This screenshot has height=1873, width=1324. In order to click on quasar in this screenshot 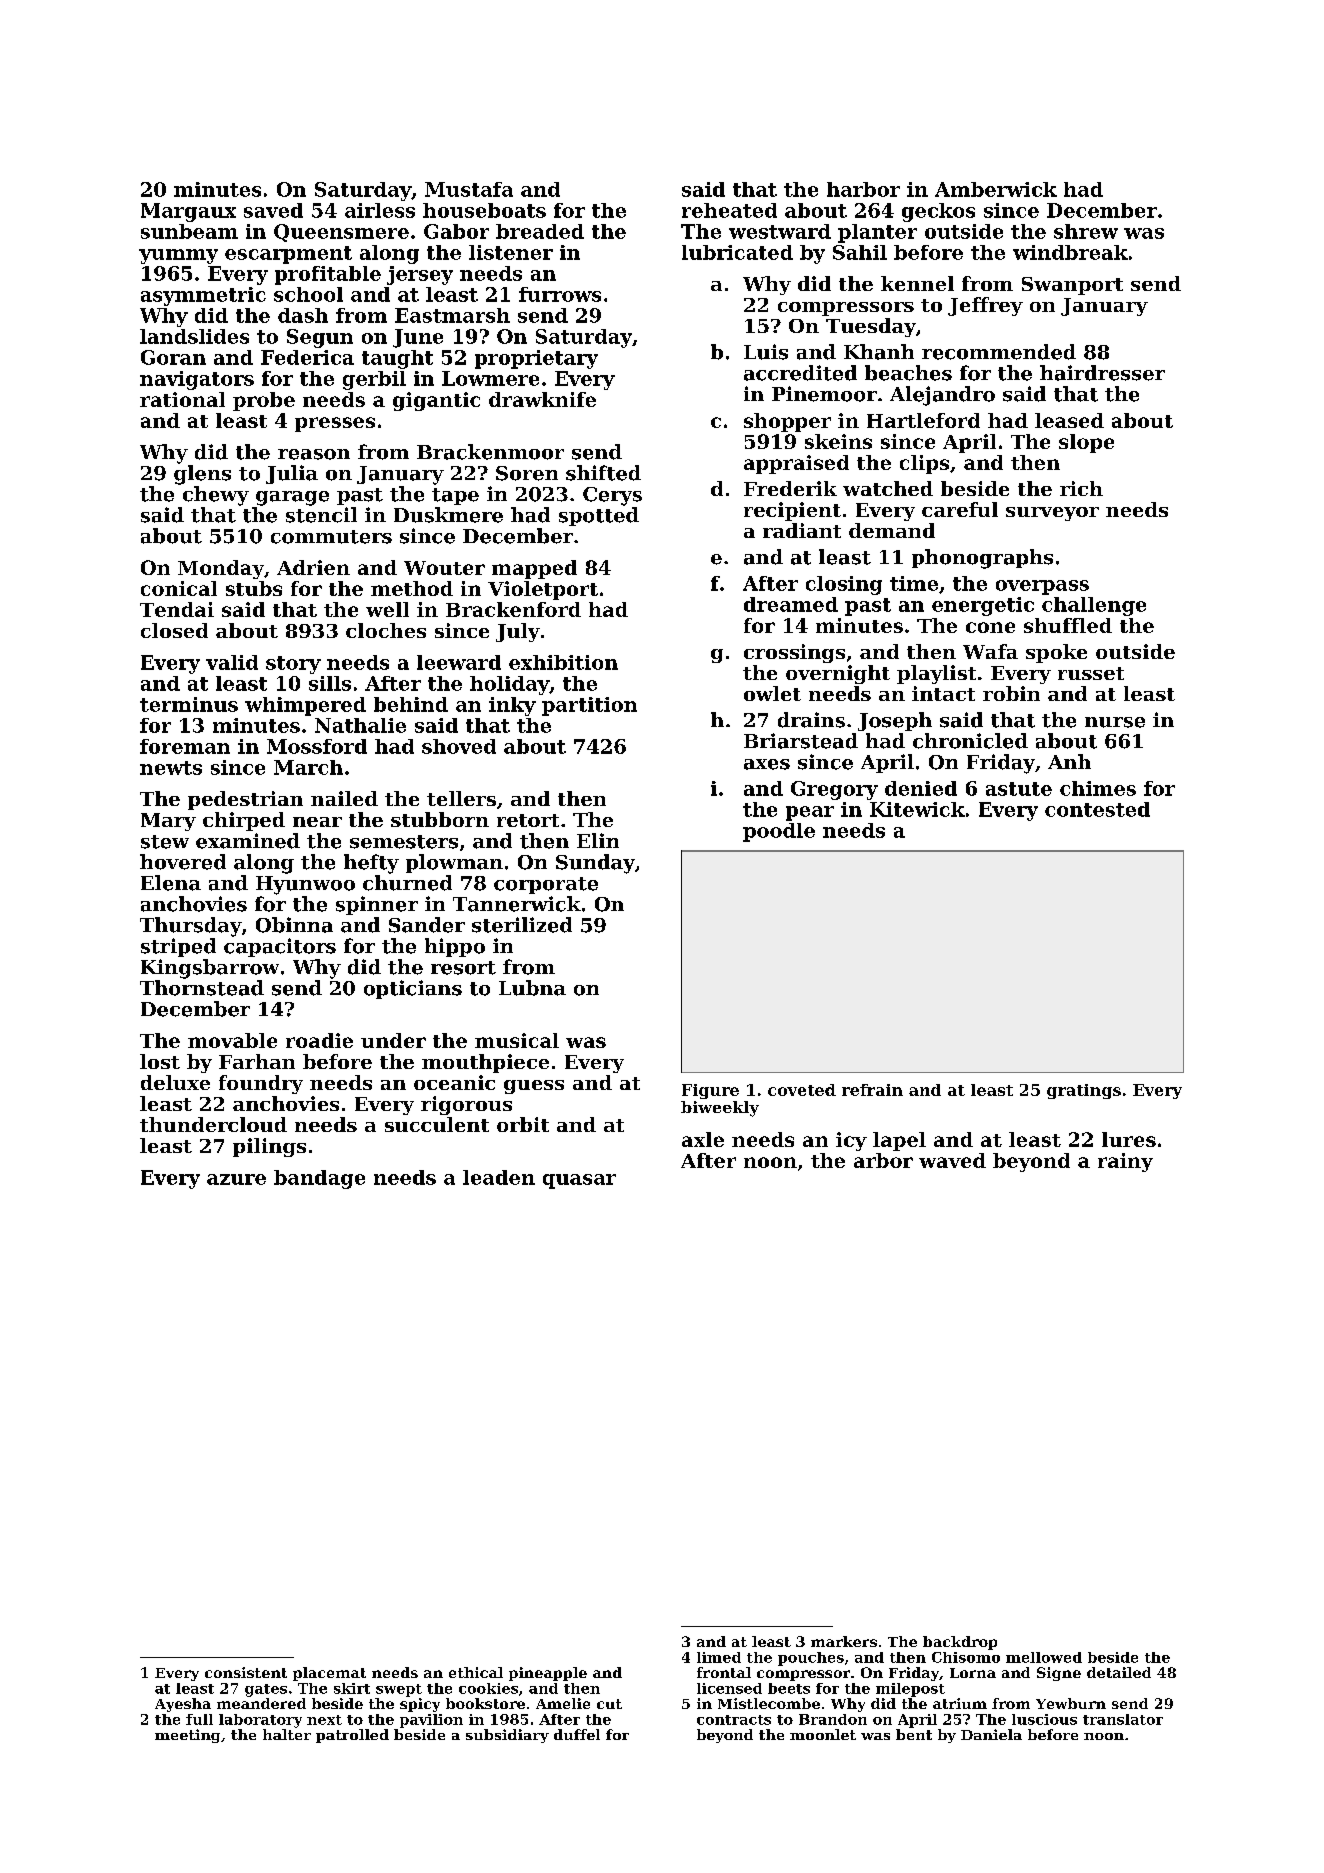, I will do `click(579, 1181)`.
